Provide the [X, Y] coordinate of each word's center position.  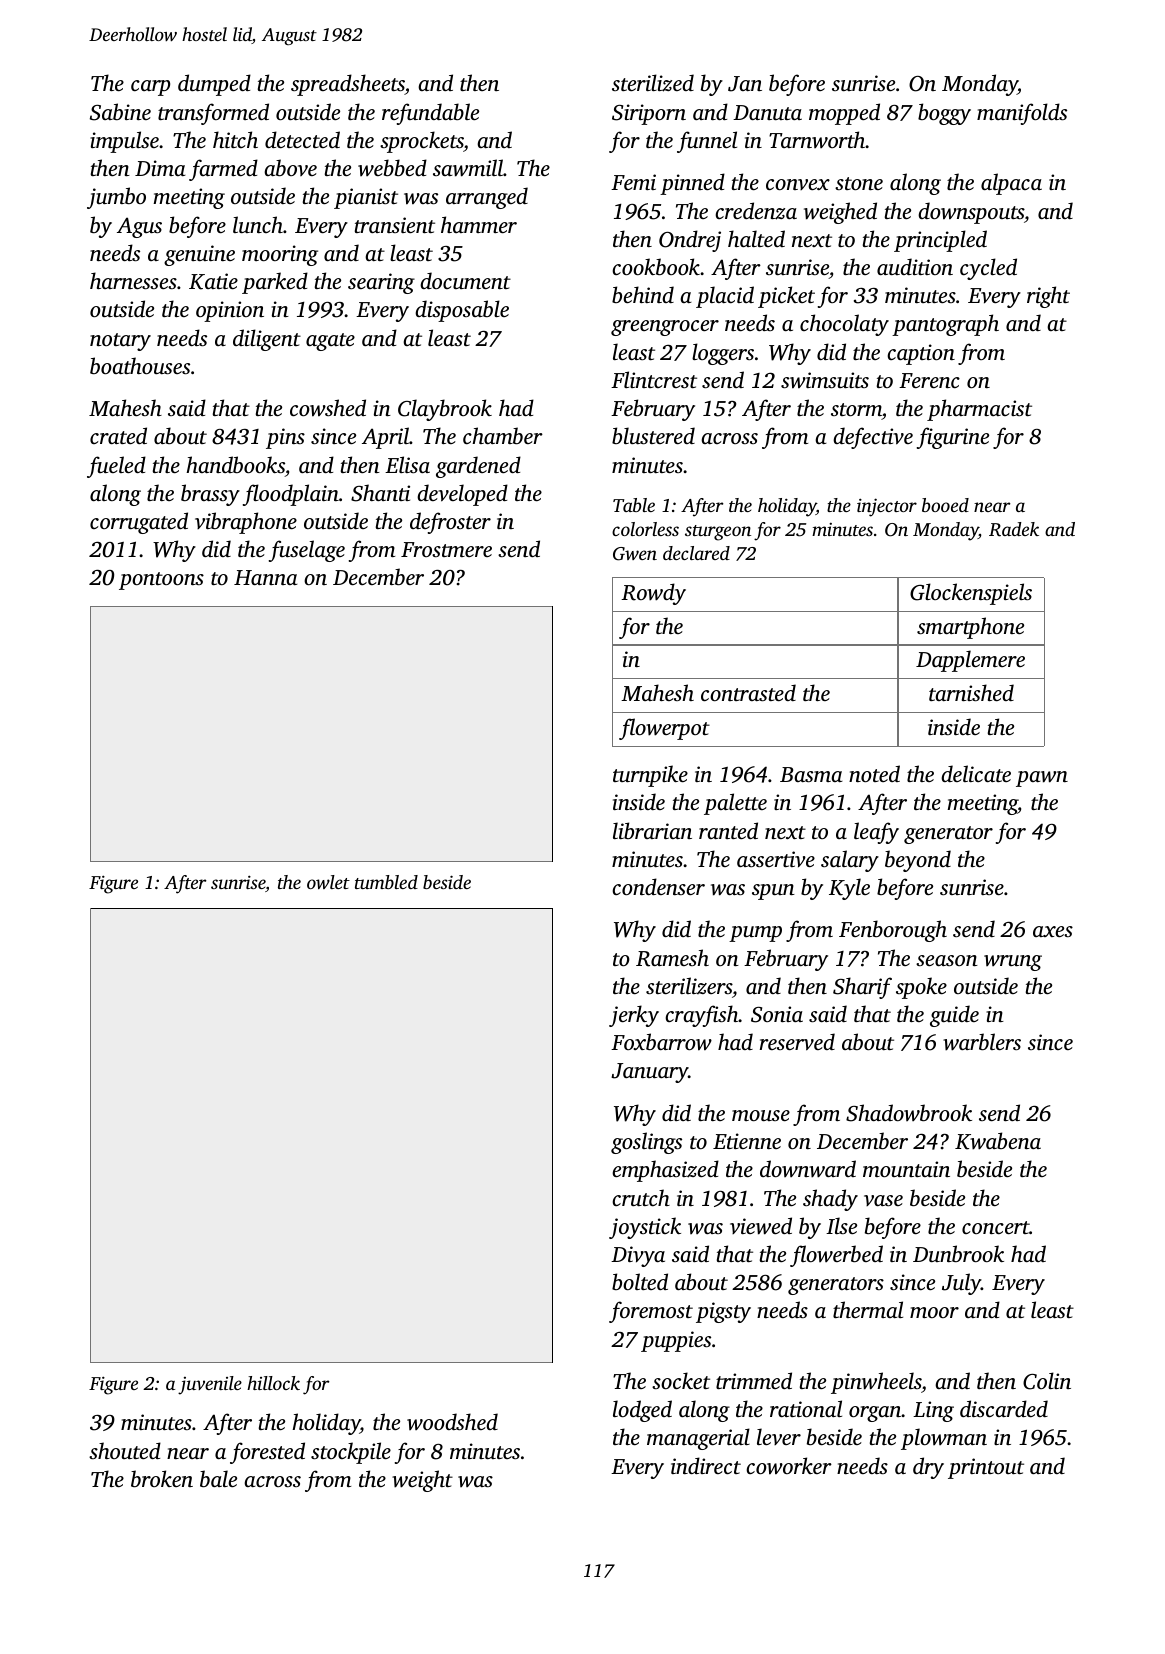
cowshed [328, 408]
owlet [328, 882]
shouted [125, 1450]
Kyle [849, 889]
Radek [1014, 529]
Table [634, 505]
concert [996, 1227]
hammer [479, 224]
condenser [659, 886]
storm [856, 409]
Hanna [266, 577]
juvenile [210, 1385]
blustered [653, 435]
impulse [124, 142]
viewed [761, 1226]
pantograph [945, 325]
